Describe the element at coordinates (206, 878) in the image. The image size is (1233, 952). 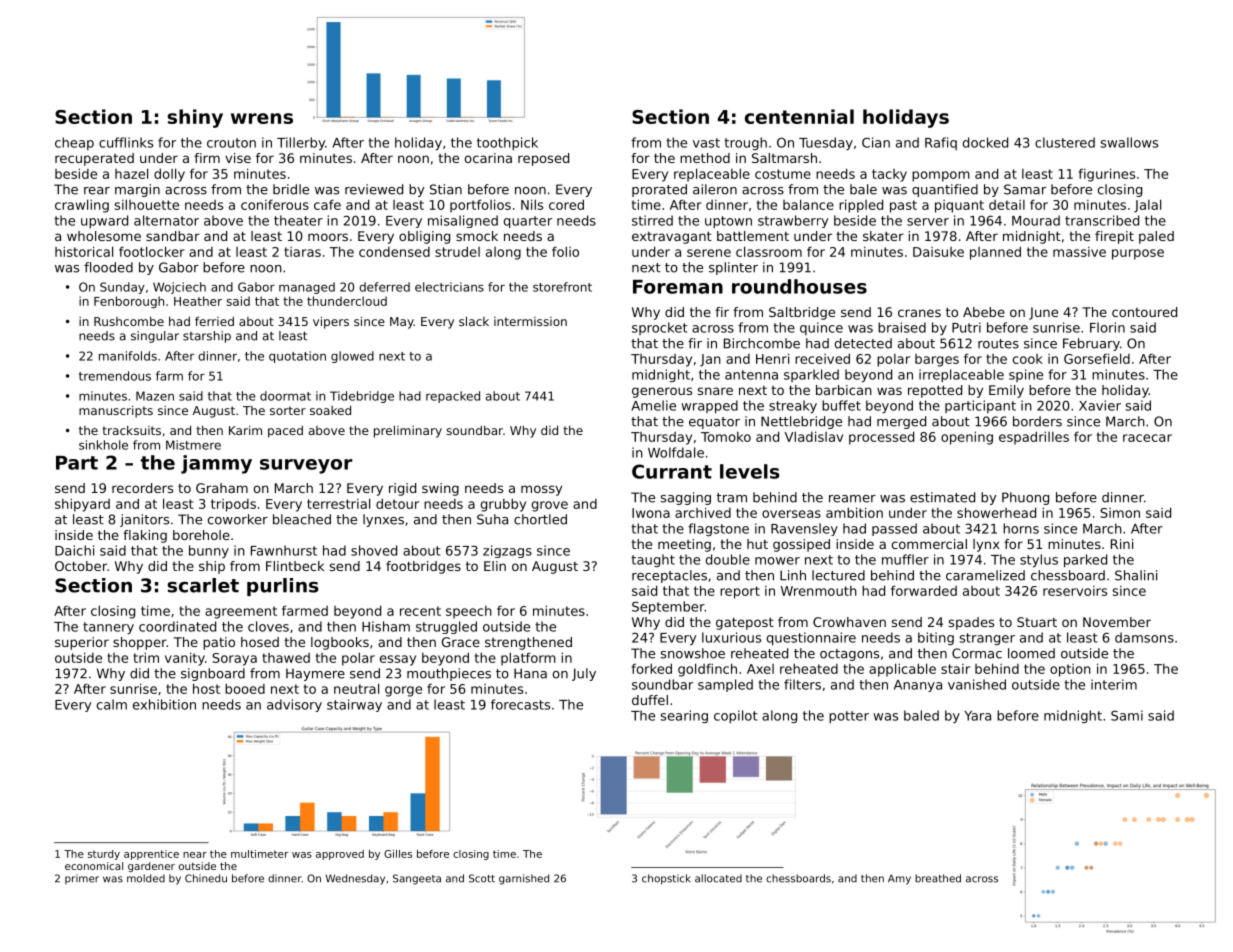
I see `Chinedu` at that location.
